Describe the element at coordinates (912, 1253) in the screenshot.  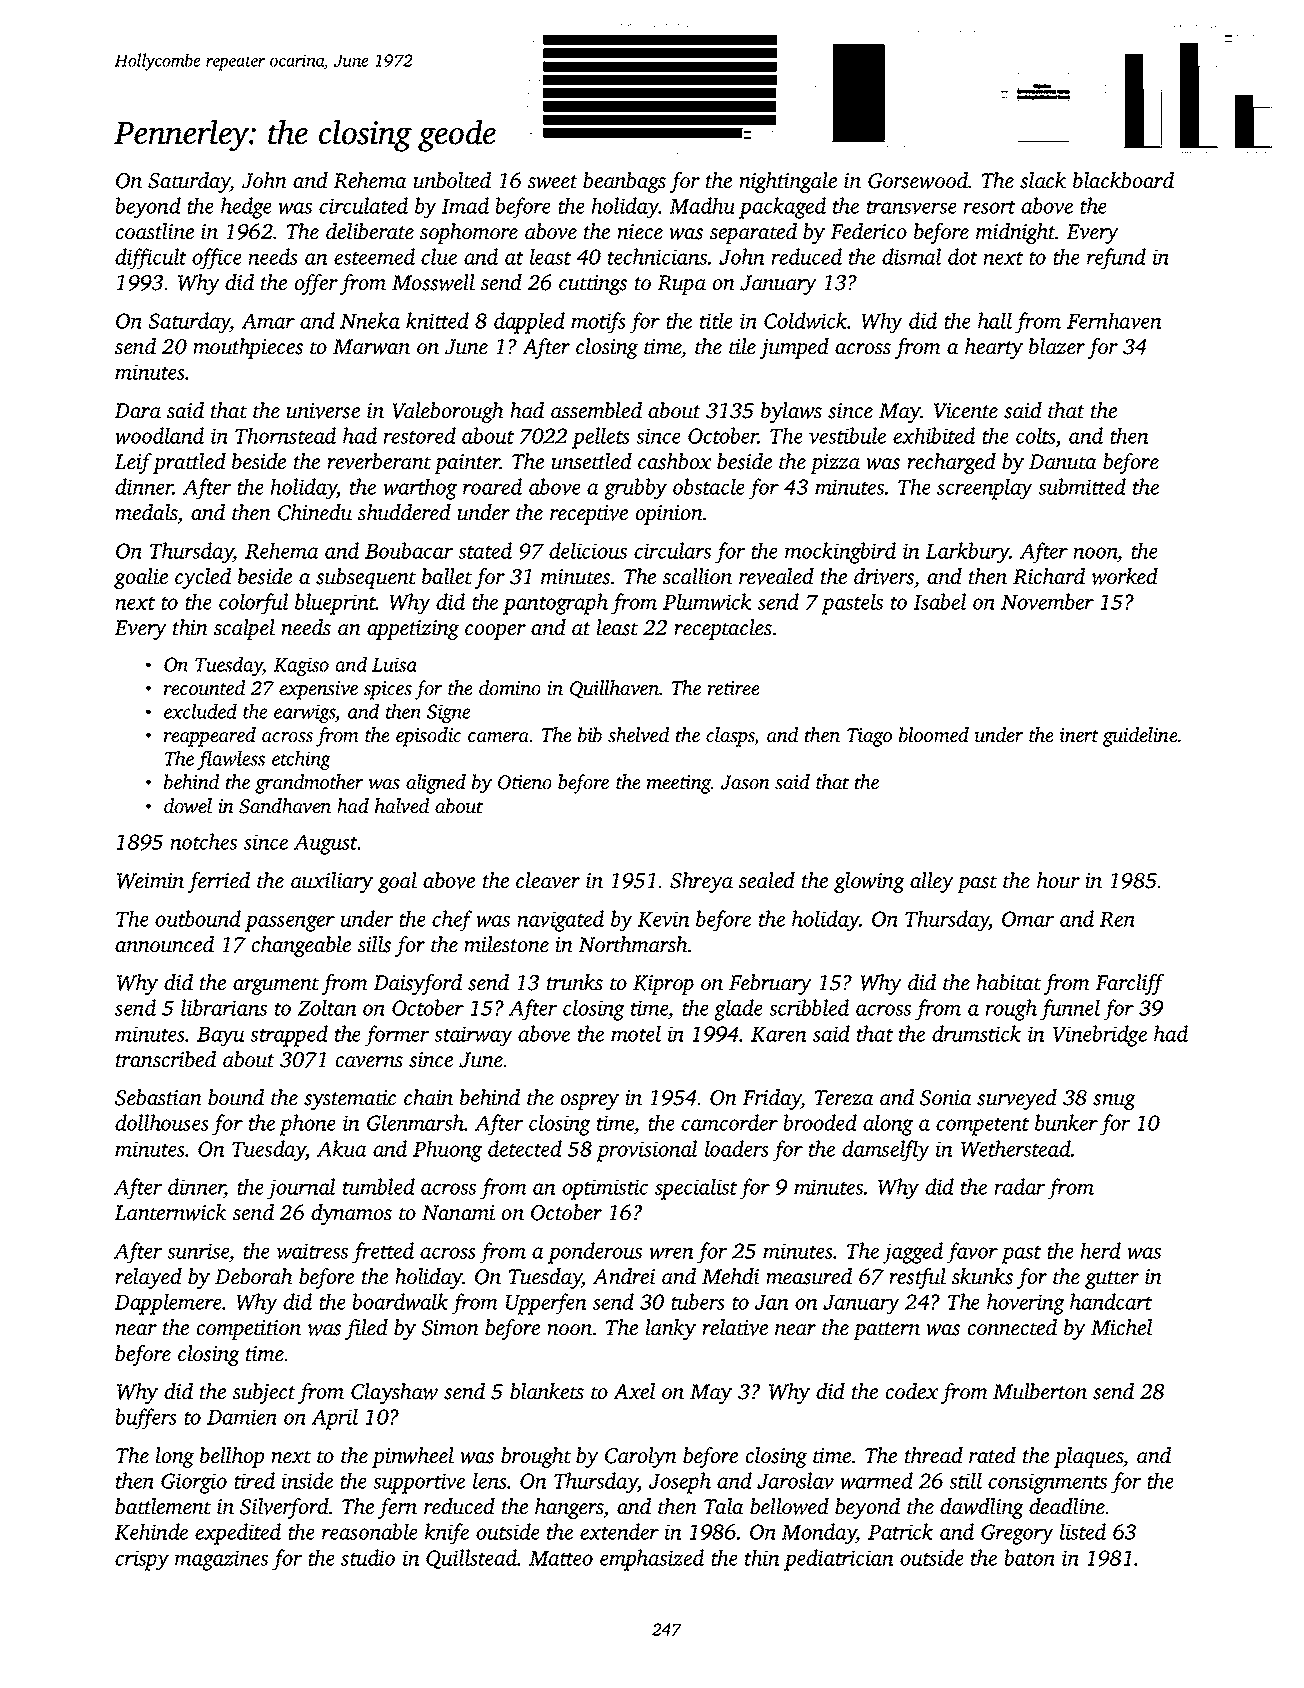
I see `jagged` at that location.
